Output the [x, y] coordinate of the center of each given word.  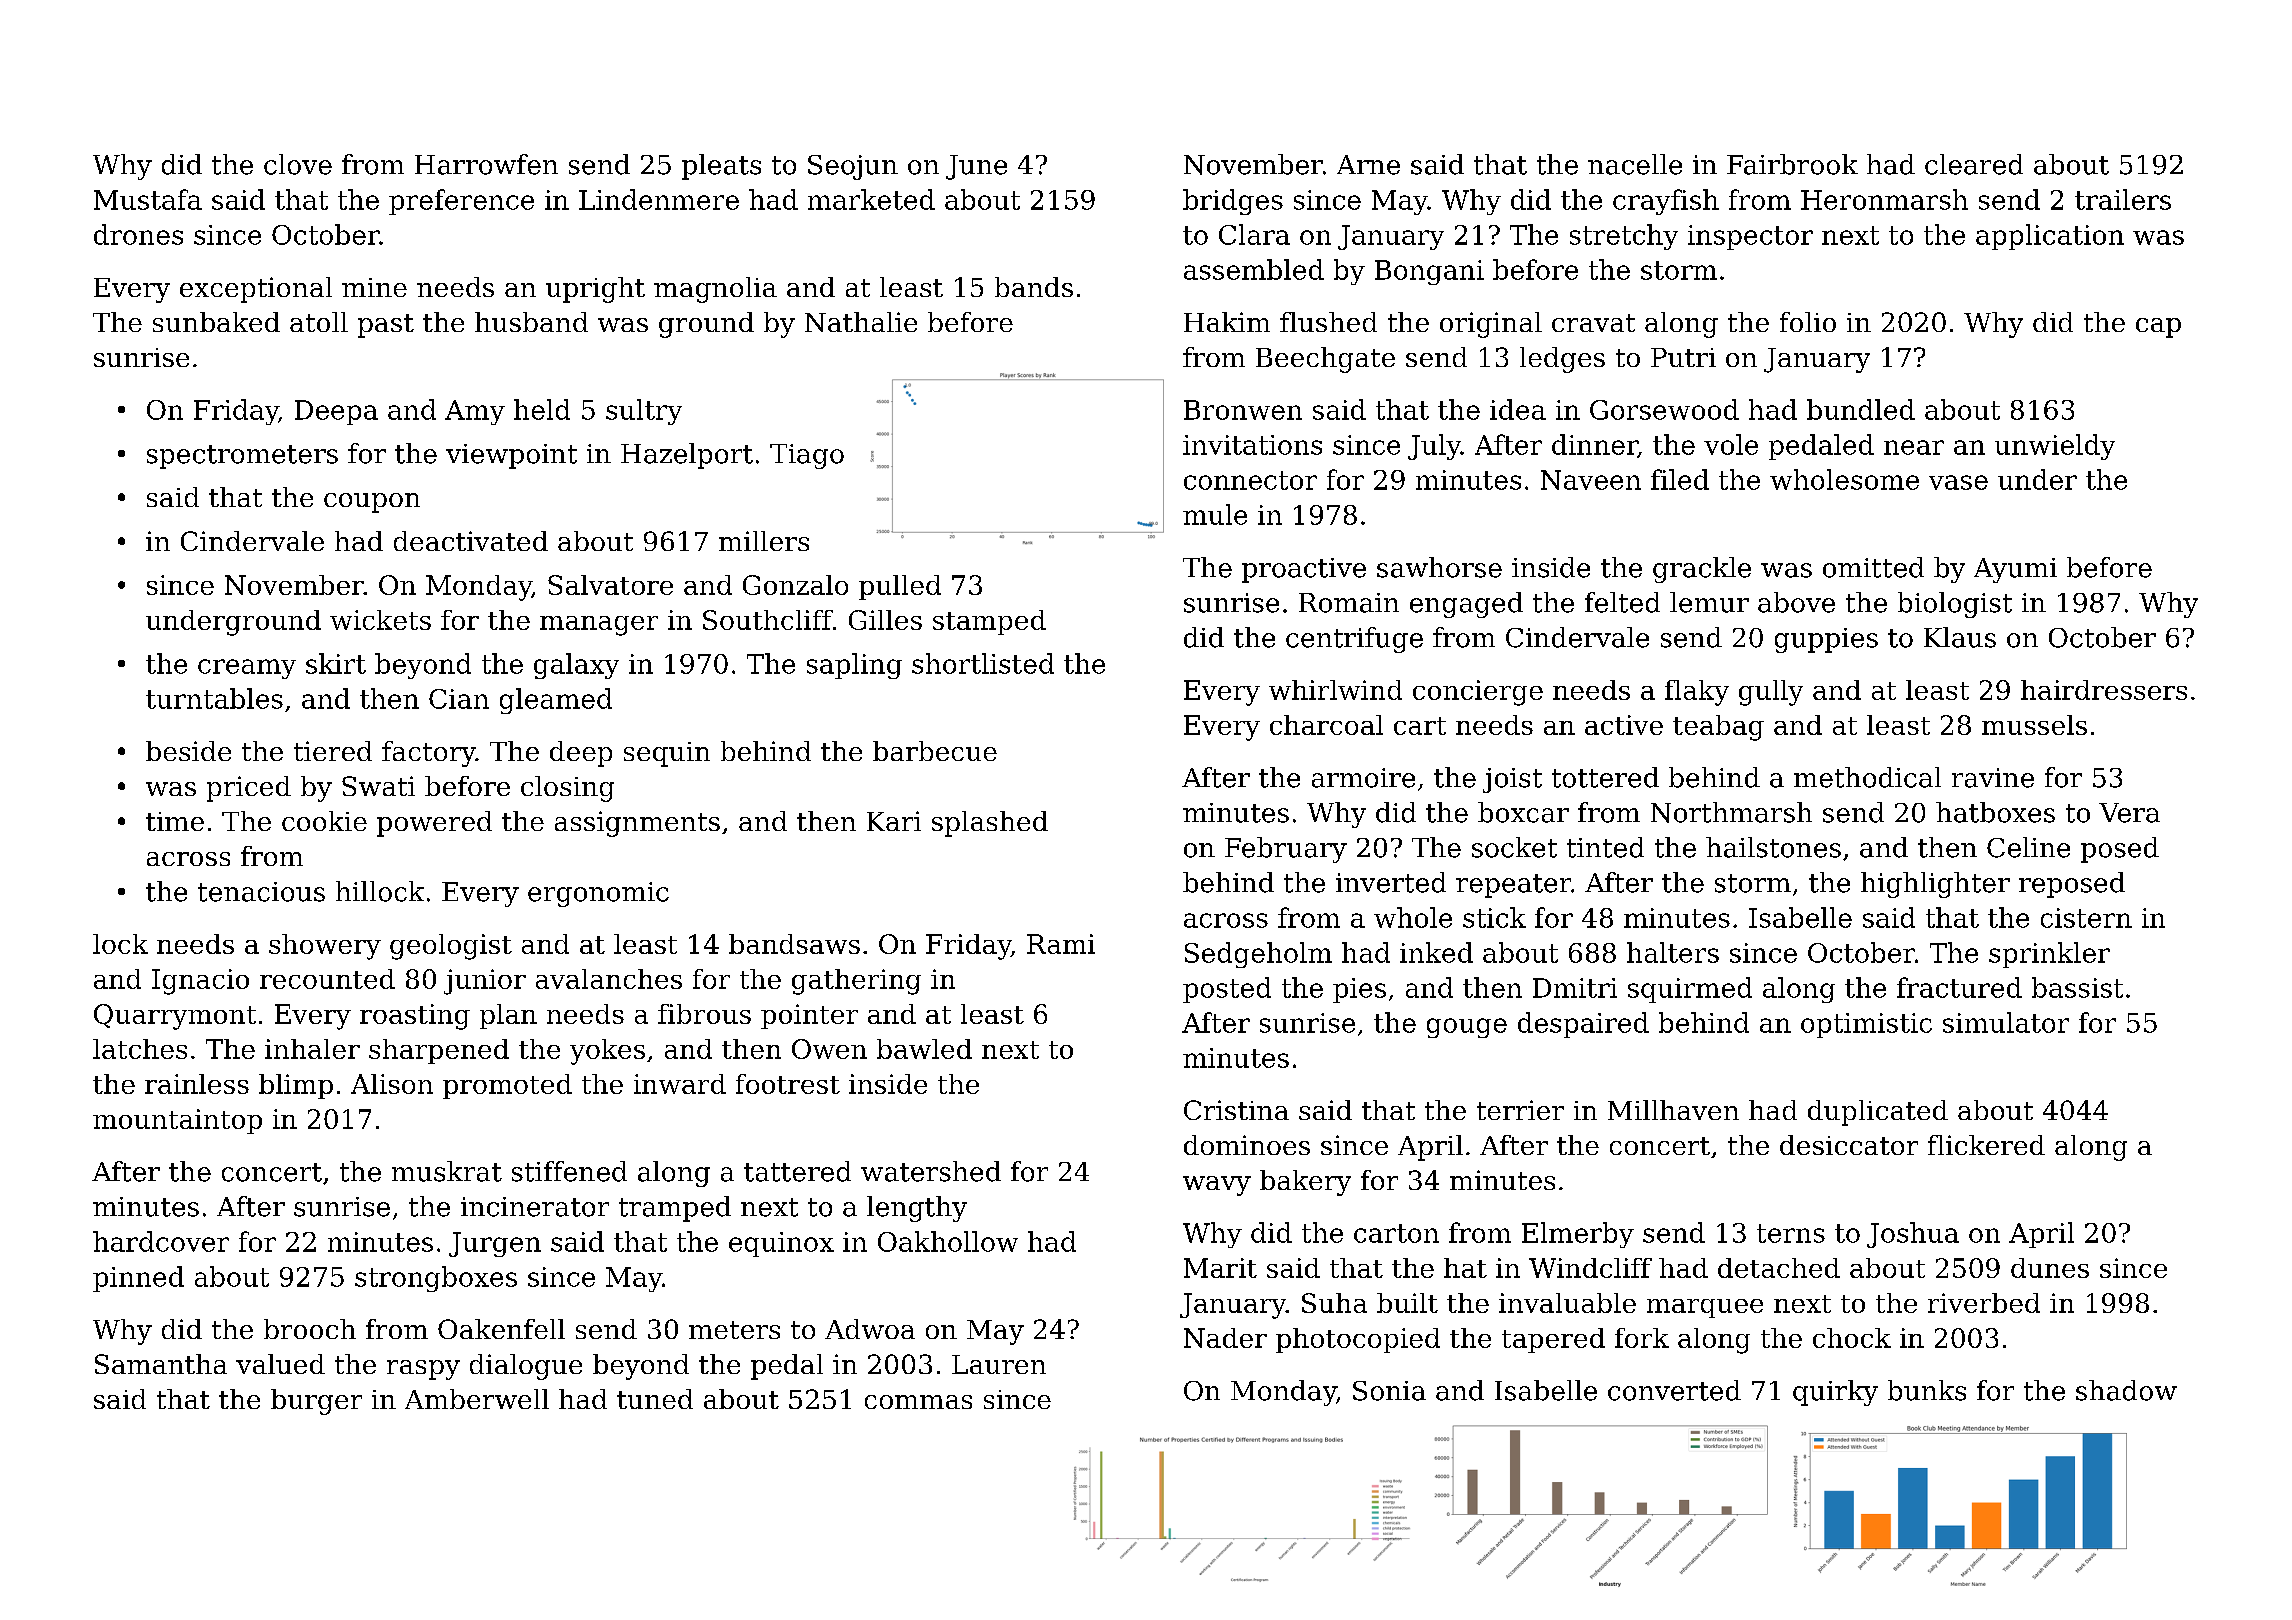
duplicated [1878, 1113]
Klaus [1960, 637]
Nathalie [861, 322]
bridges [1233, 202]
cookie [324, 821]
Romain [1349, 603]
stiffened [569, 1171]
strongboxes [436, 1279]
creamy [247, 669]
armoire [1363, 778]
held [542, 409]
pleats [721, 167]
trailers [2123, 199]
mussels [2034, 725]
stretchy [1624, 237]
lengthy [917, 1209]
